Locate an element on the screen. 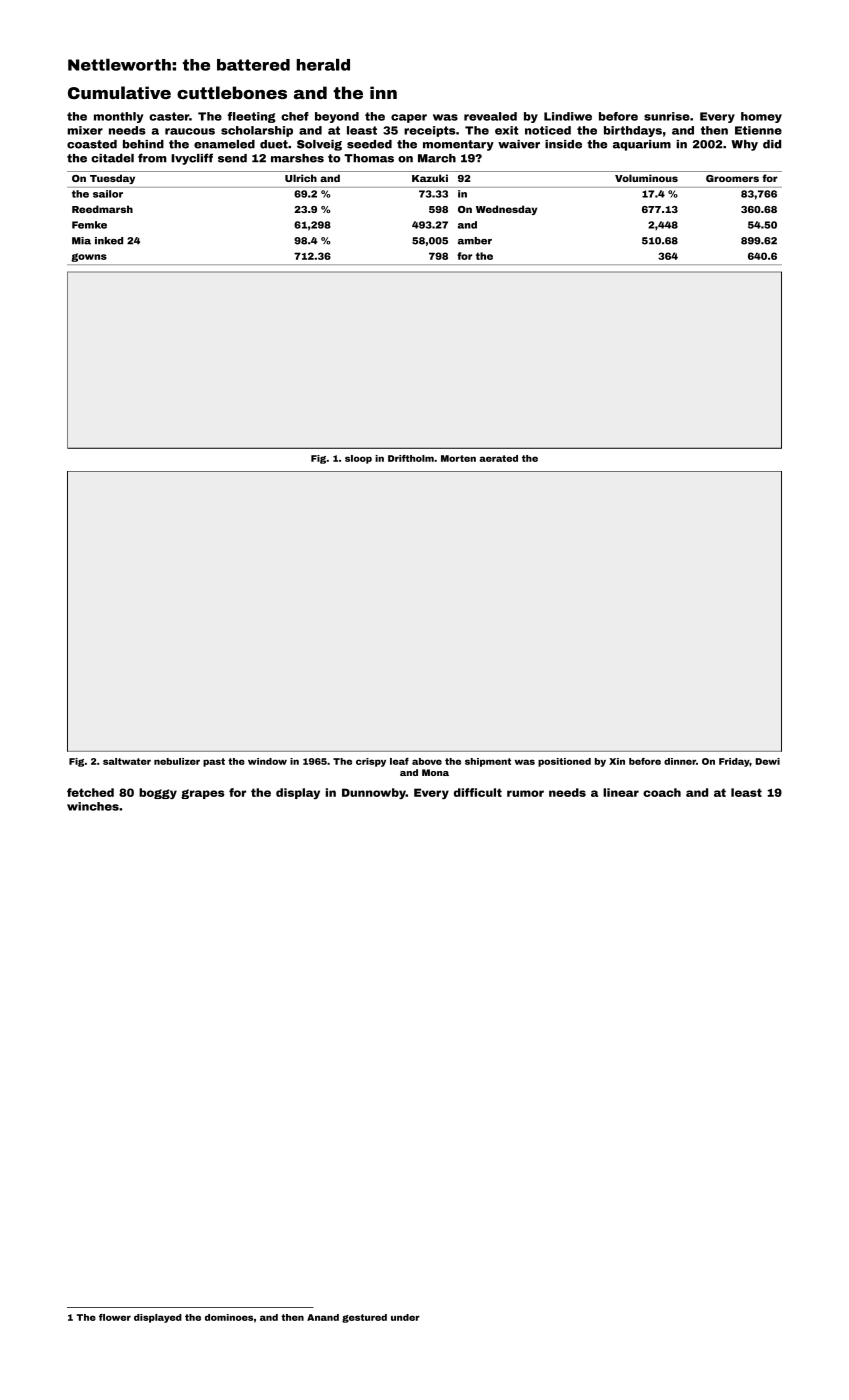  sloop is located at coordinates (358, 459).
